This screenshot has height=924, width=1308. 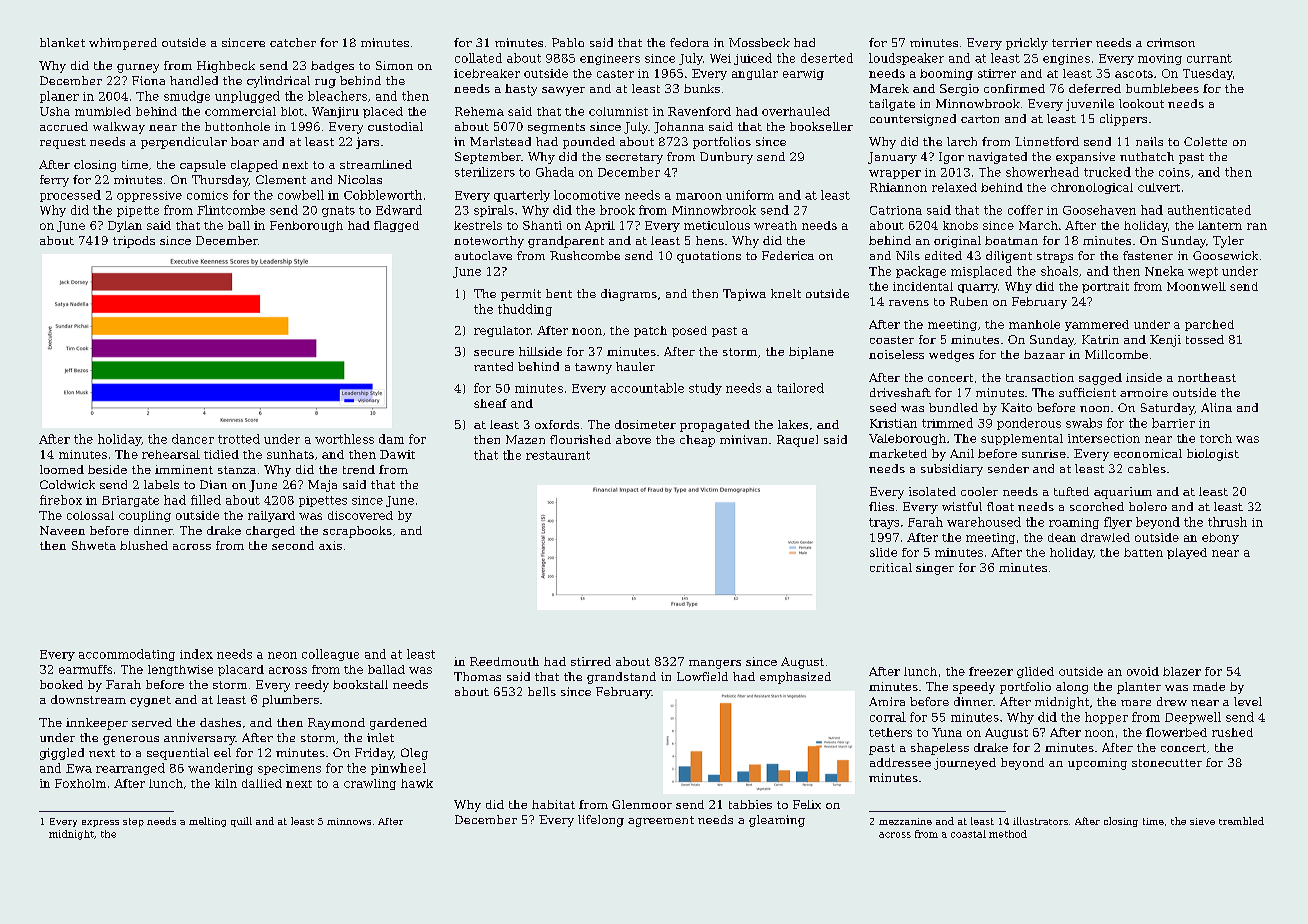 What do you see at coordinates (1071, 491) in the screenshot?
I see `tufted` at bounding box center [1071, 491].
